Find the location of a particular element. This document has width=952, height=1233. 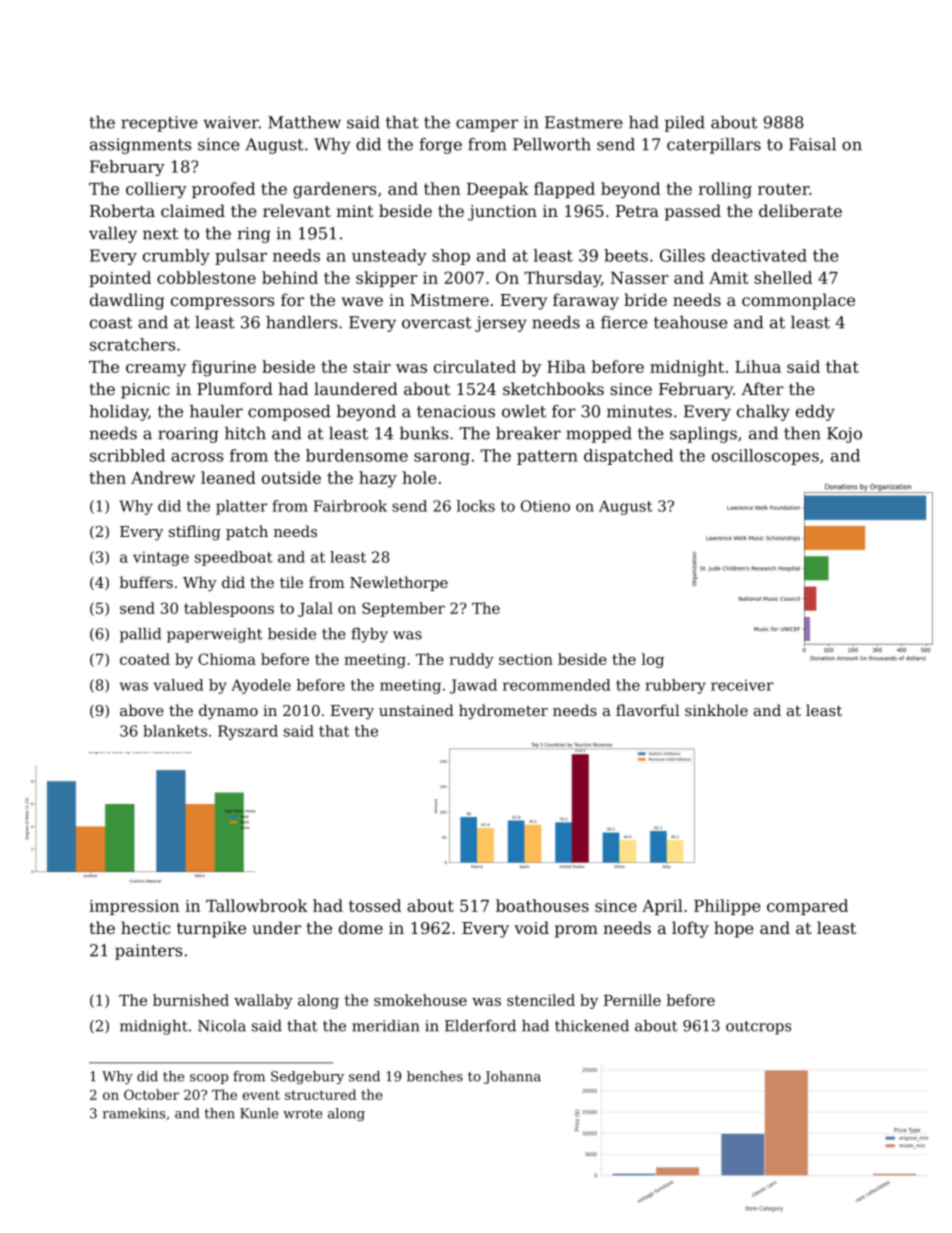

structured is located at coordinates (320, 1094).
